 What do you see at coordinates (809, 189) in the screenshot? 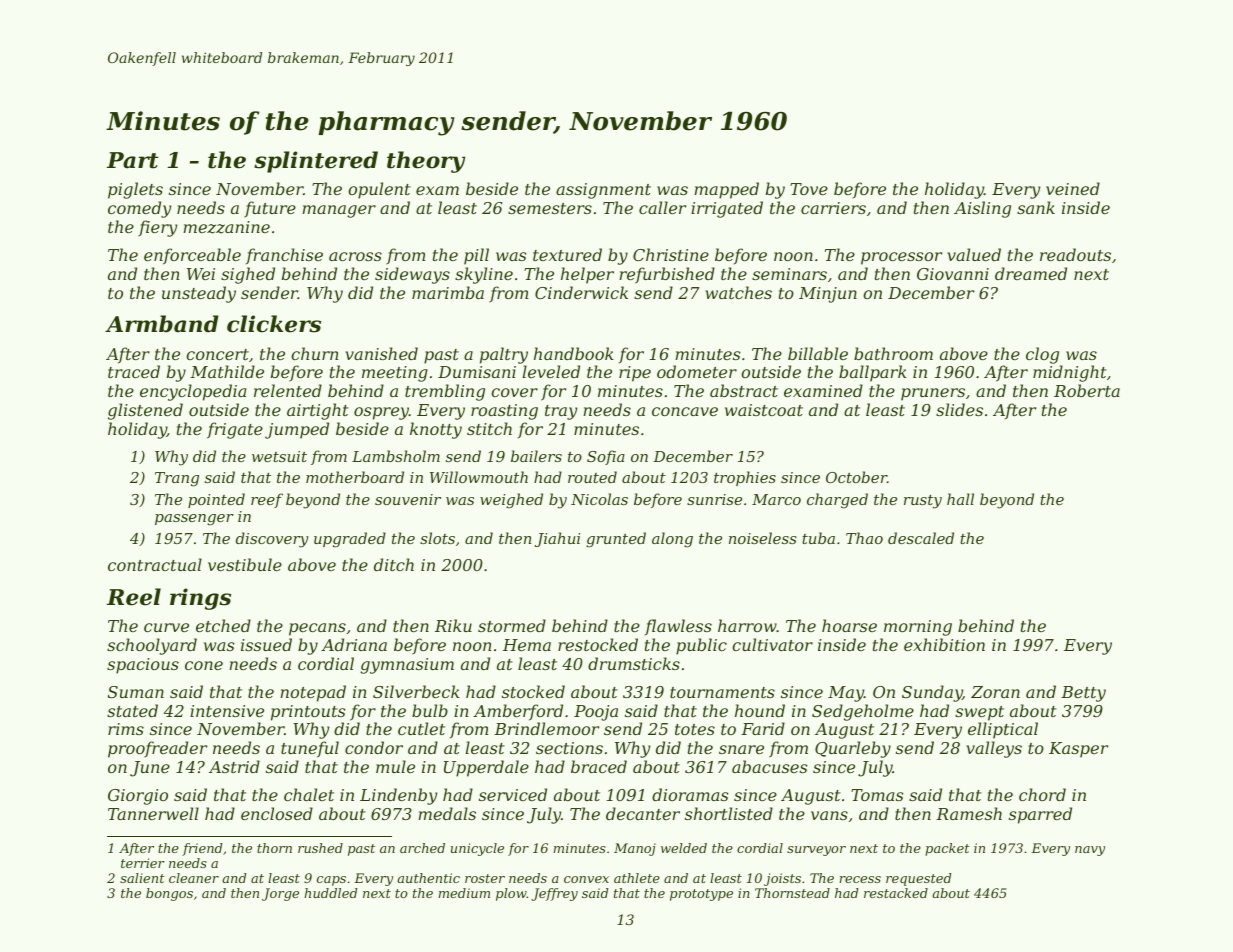
I see `Tove` at bounding box center [809, 189].
